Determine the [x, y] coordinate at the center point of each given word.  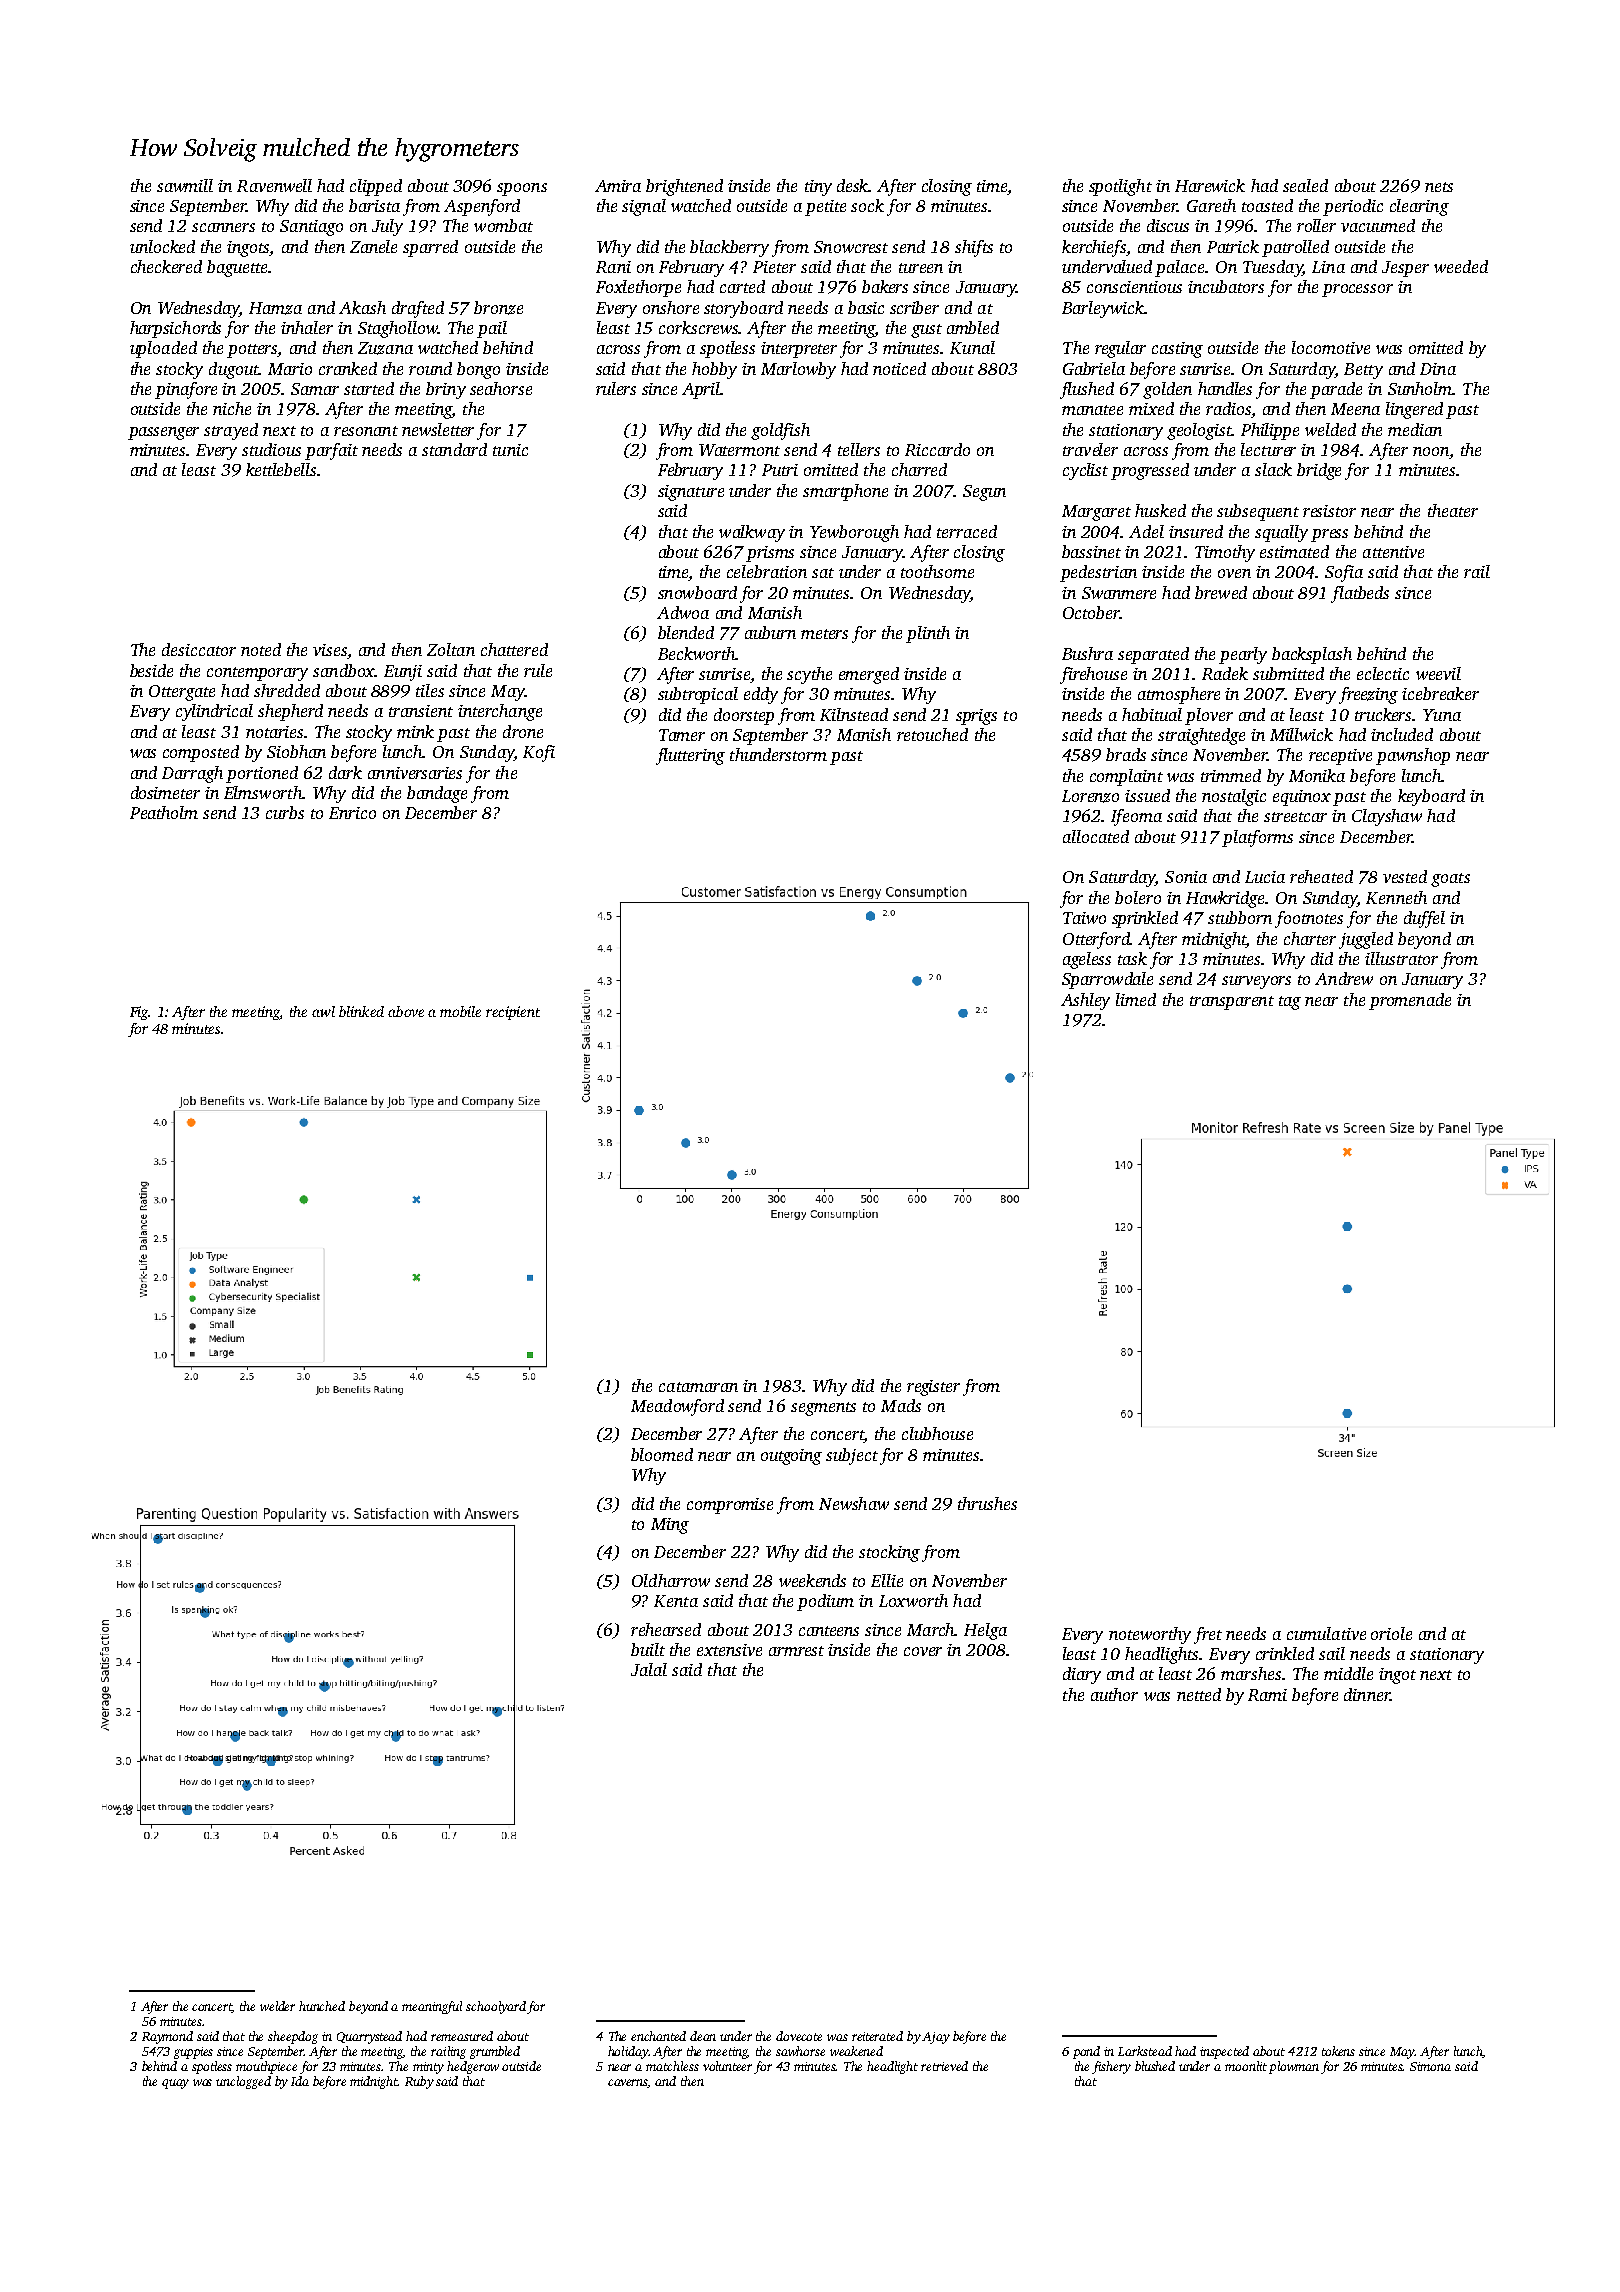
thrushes [987, 1503]
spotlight [1120, 187]
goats [1450, 880]
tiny [818, 188]
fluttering [690, 756]
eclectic [1383, 673]
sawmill [185, 185]
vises [330, 650]
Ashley [1085, 1001]
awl [323, 1011]
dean [703, 2036]
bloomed [662, 1454]
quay [175, 2084]
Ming [670, 1526]
